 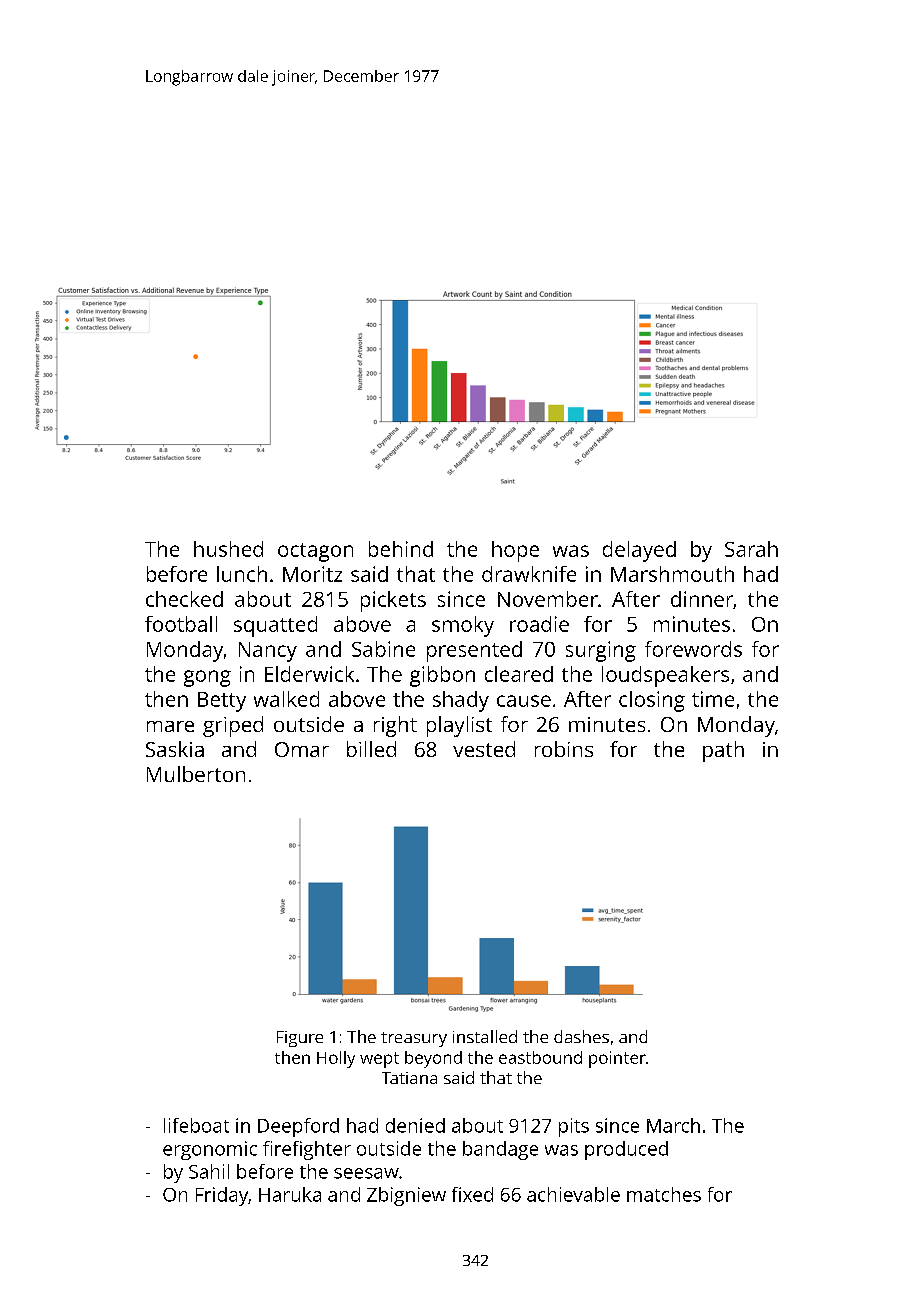 I want to click on dashes, so click(x=581, y=1036).
